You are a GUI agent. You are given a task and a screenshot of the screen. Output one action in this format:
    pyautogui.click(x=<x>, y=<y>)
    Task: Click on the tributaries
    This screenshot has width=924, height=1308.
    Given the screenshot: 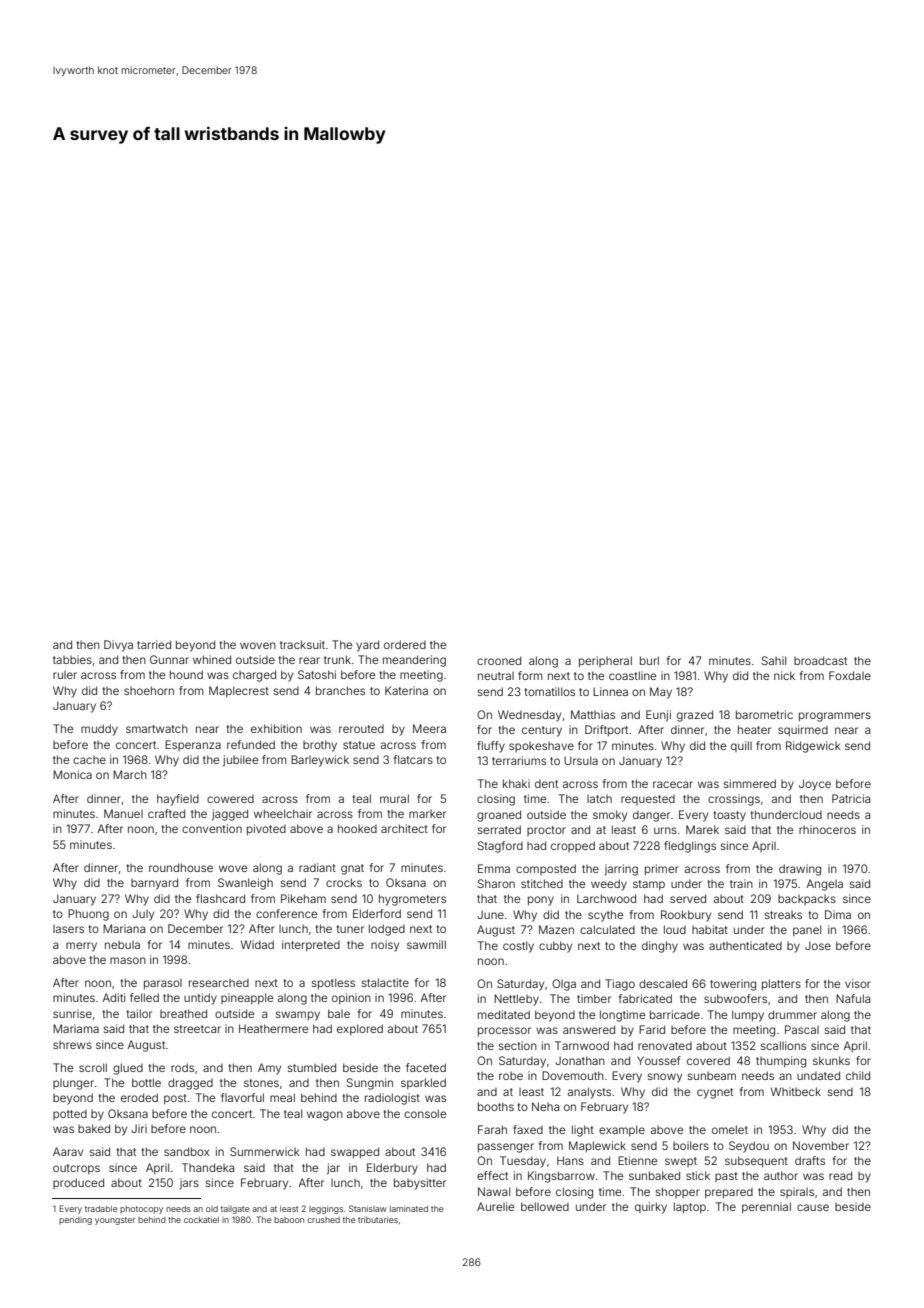 What is the action you would take?
    pyautogui.click(x=378, y=1220)
